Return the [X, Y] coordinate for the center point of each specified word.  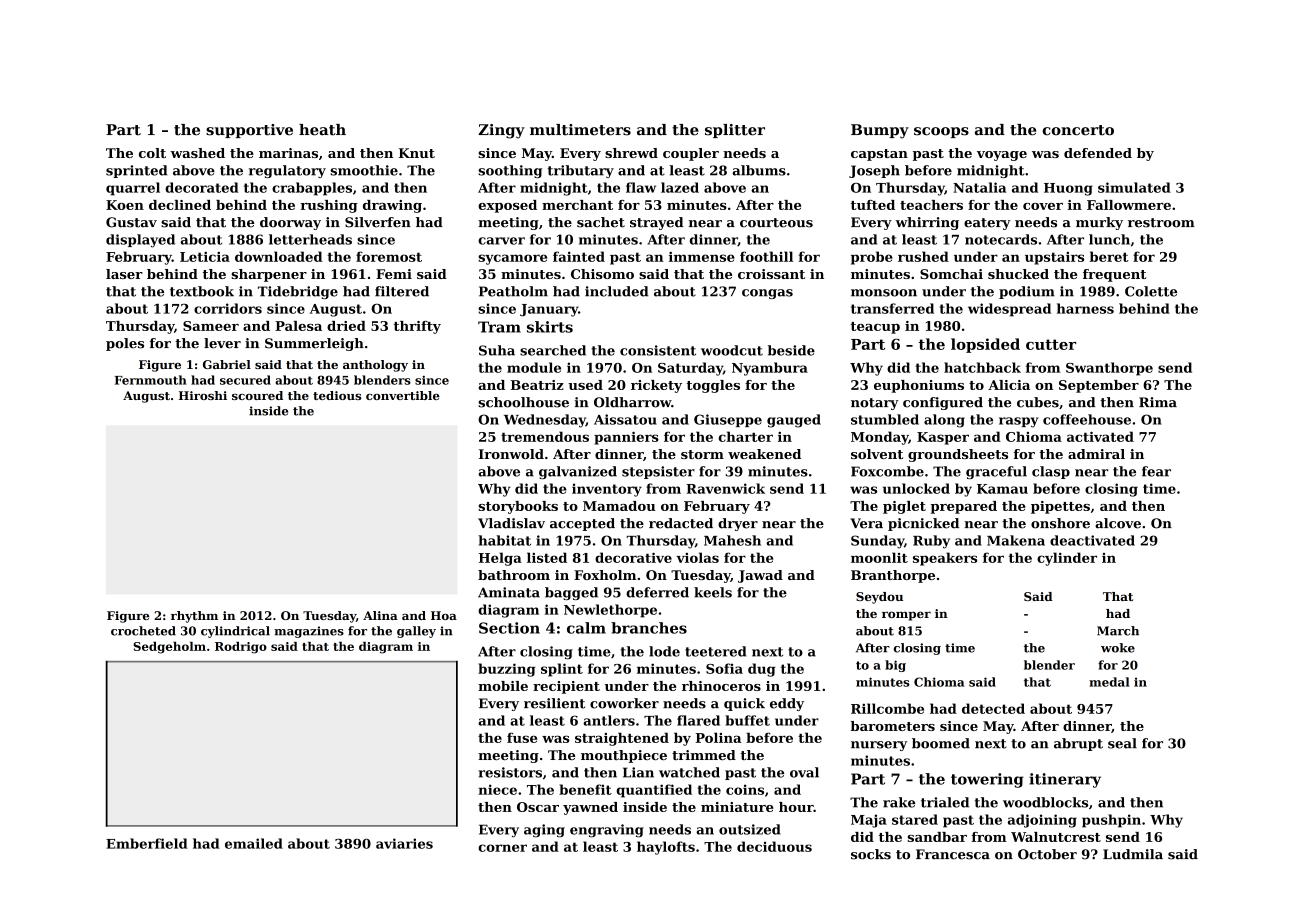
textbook [202, 291]
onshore [1060, 523]
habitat [504, 540]
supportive [249, 131]
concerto [1078, 130]
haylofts [666, 848]
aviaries [404, 843]
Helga [500, 559]
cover [1043, 206]
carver [501, 241]
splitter [735, 131]
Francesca [953, 854]
